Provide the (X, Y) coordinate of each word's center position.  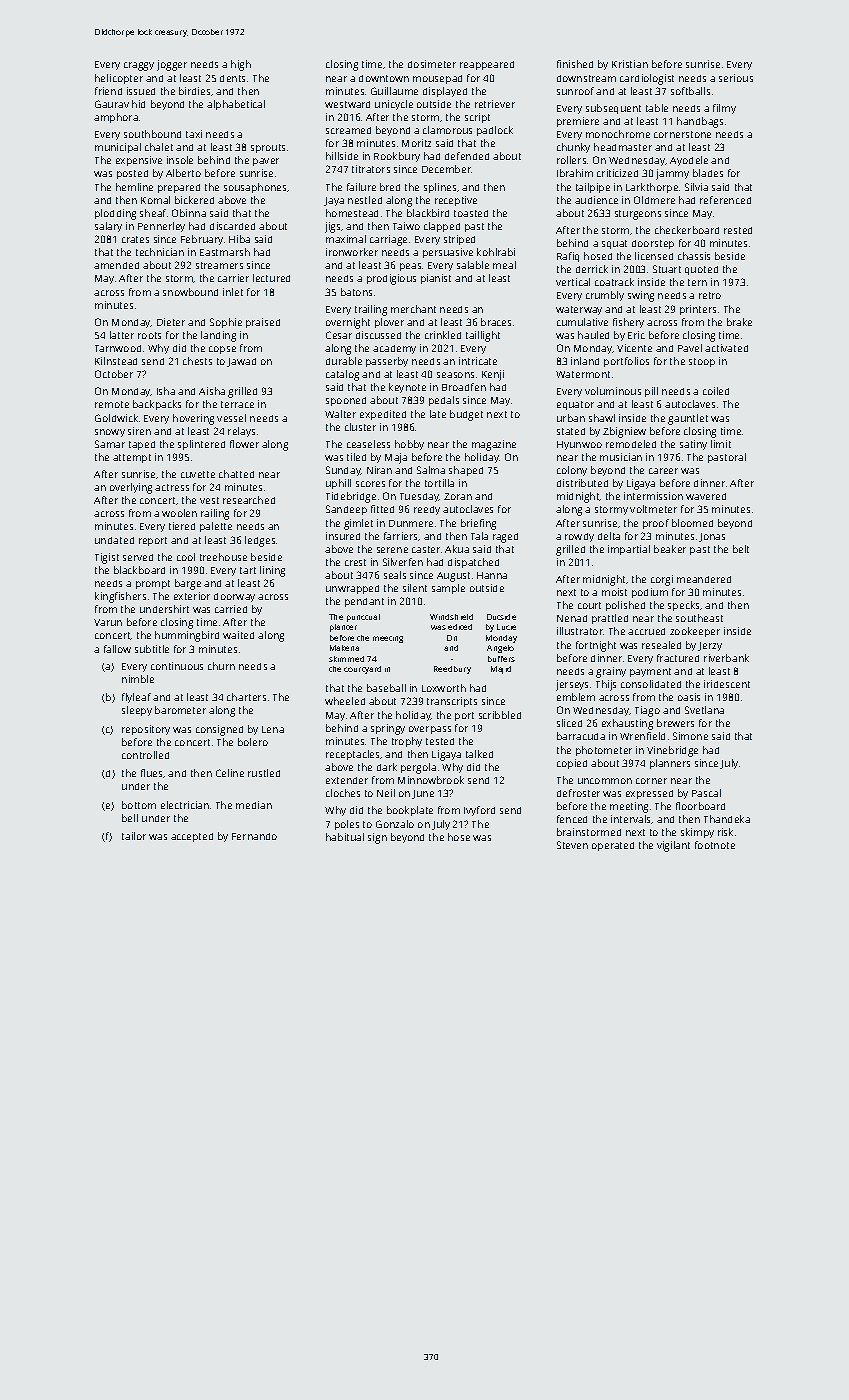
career (663, 471)
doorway (234, 597)
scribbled (500, 715)
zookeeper (695, 632)
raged (505, 538)
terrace (237, 404)
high (241, 65)
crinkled (443, 335)
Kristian (630, 64)
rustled (264, 773)
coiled (716, 391)
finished (575, 64)
